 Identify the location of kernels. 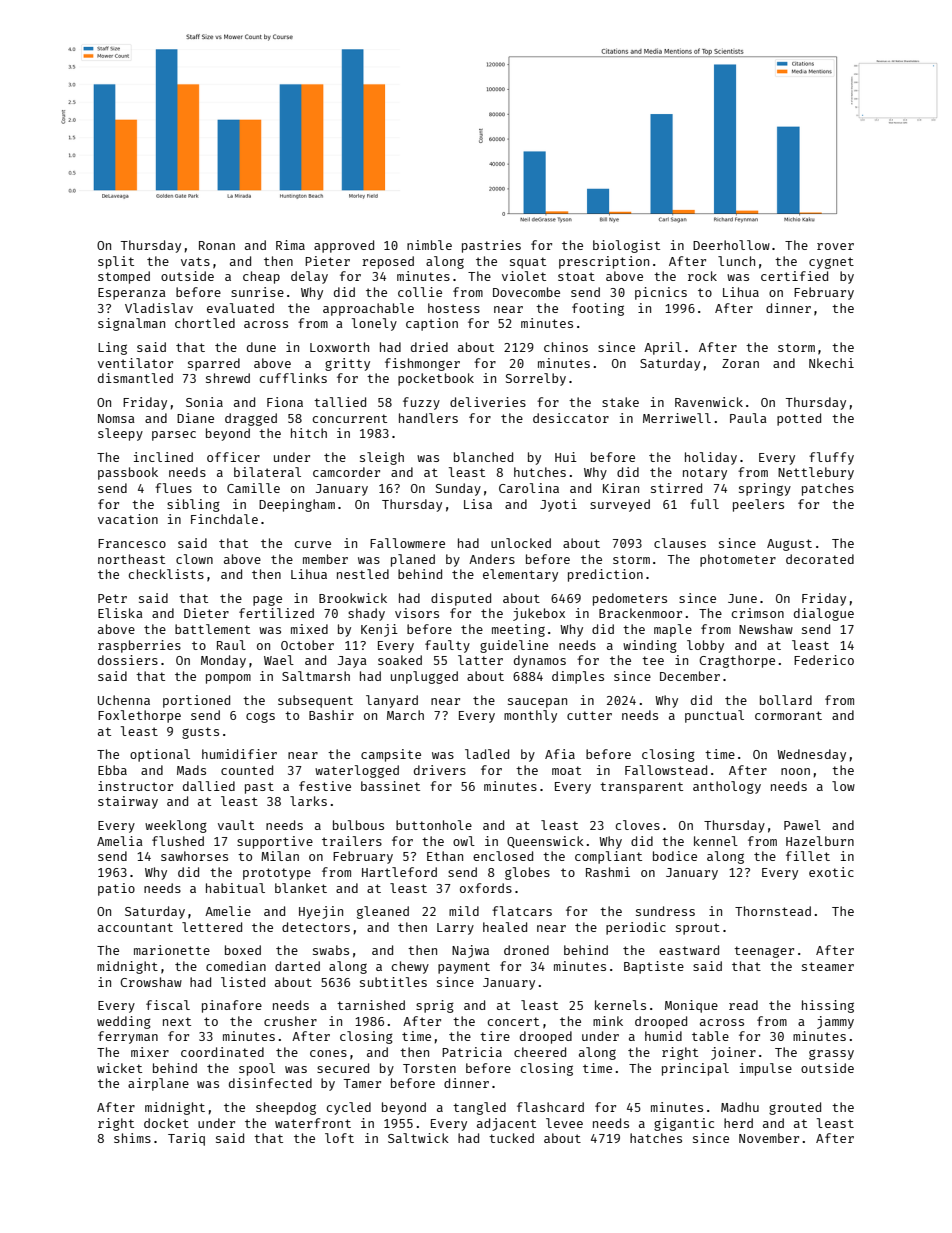
(620, 1005).
